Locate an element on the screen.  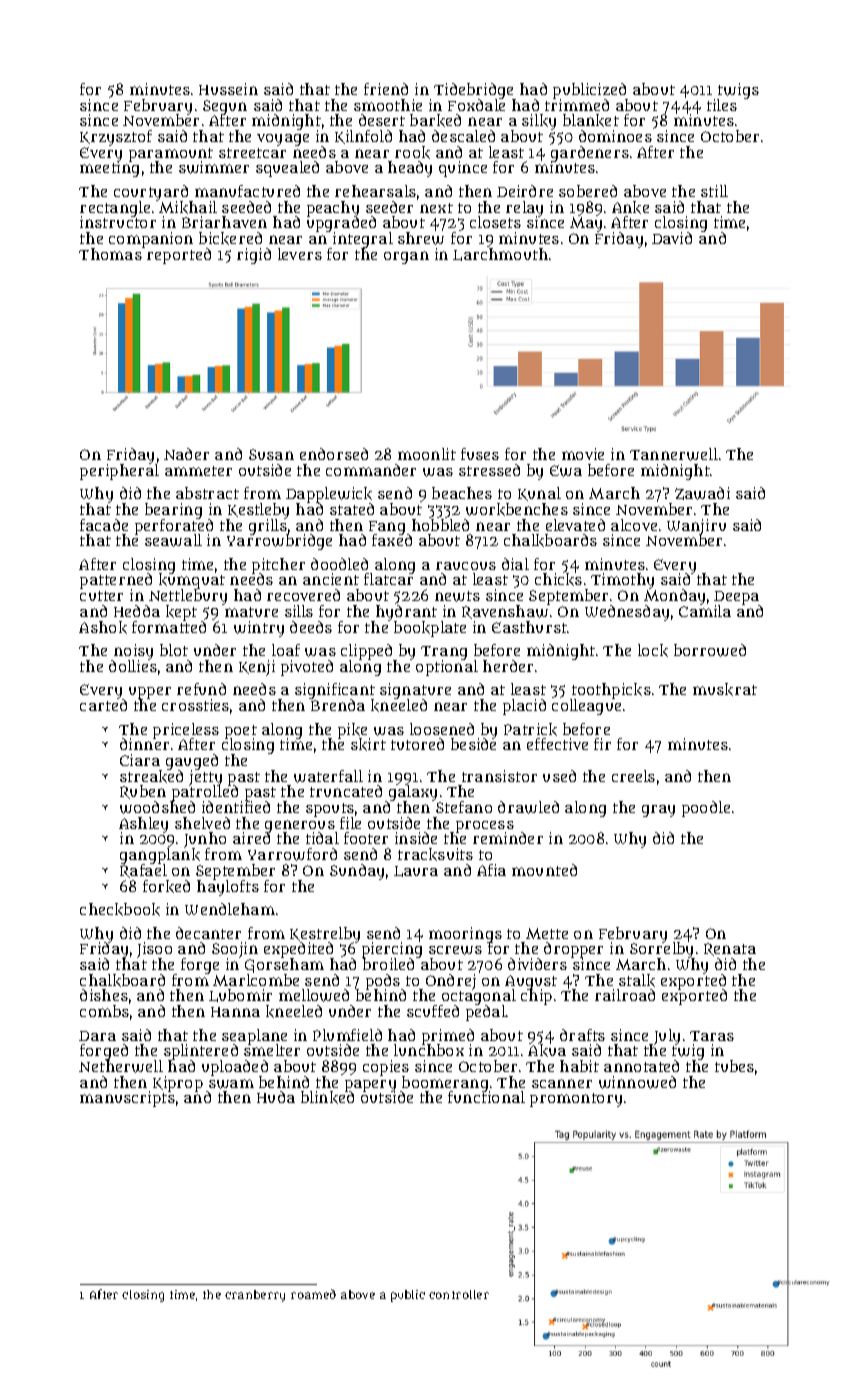
bookplate is located at coordinates (430, 629).
